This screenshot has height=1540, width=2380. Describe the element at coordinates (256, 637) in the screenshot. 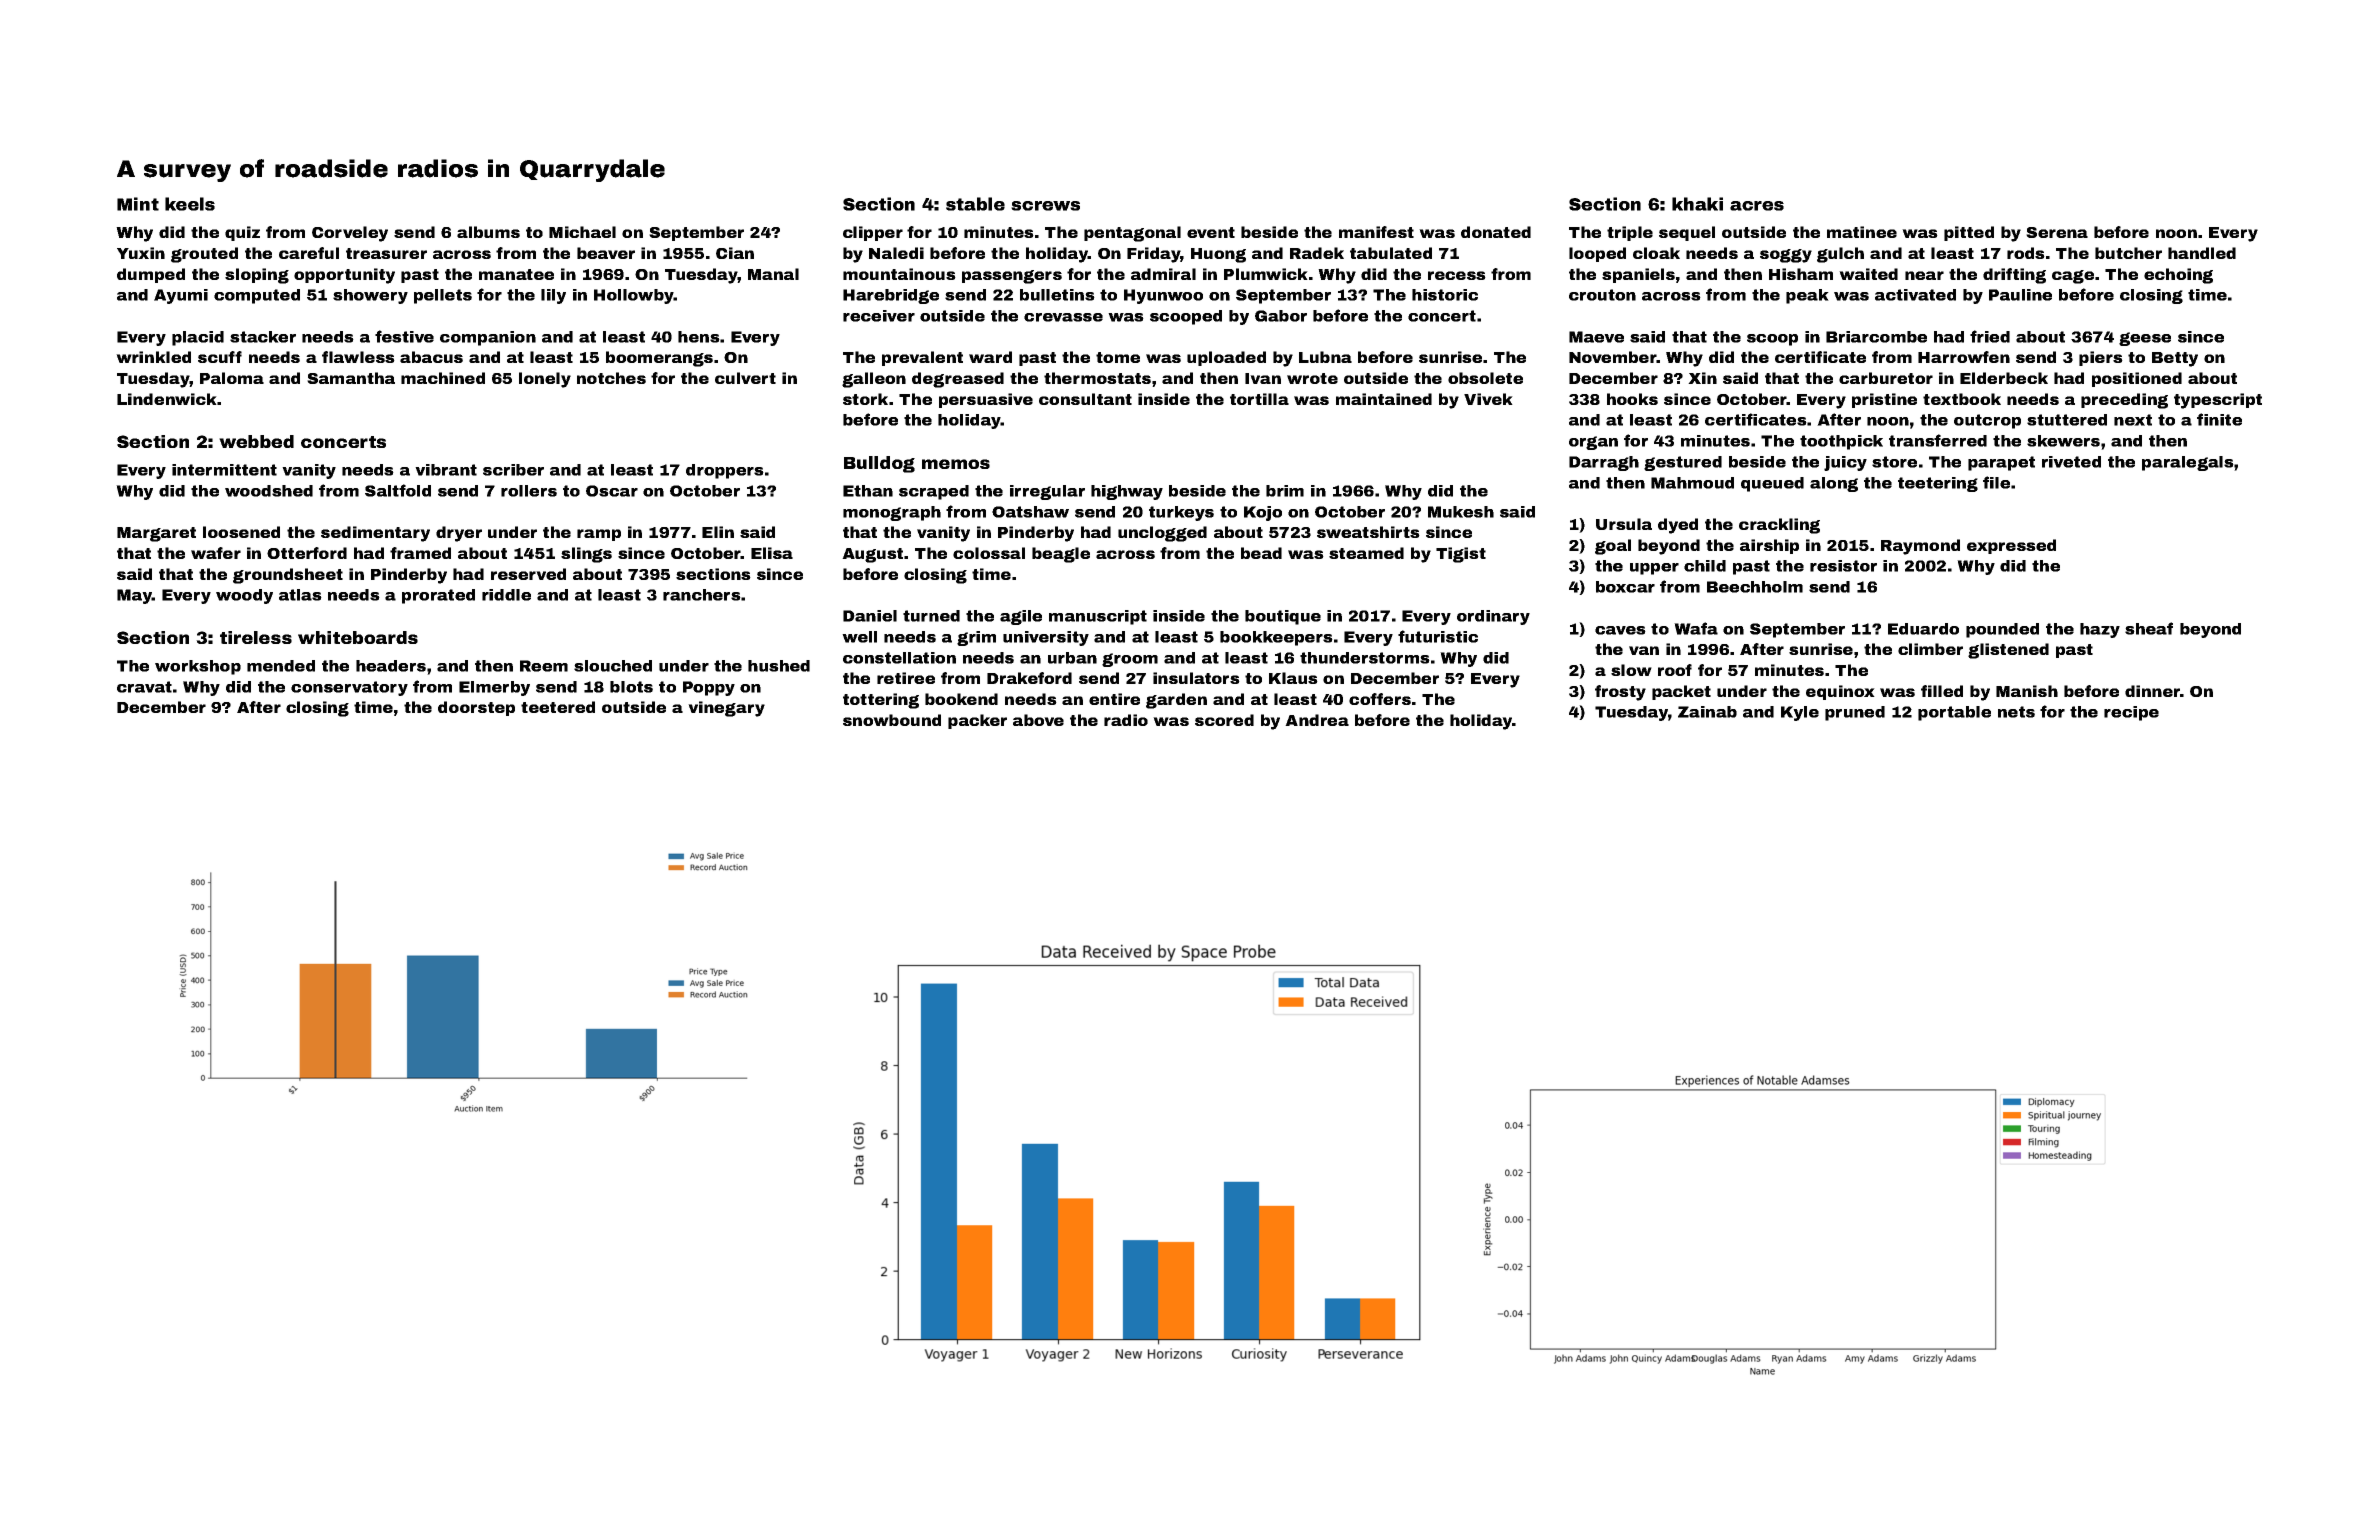

I see `tireless` at that location.
